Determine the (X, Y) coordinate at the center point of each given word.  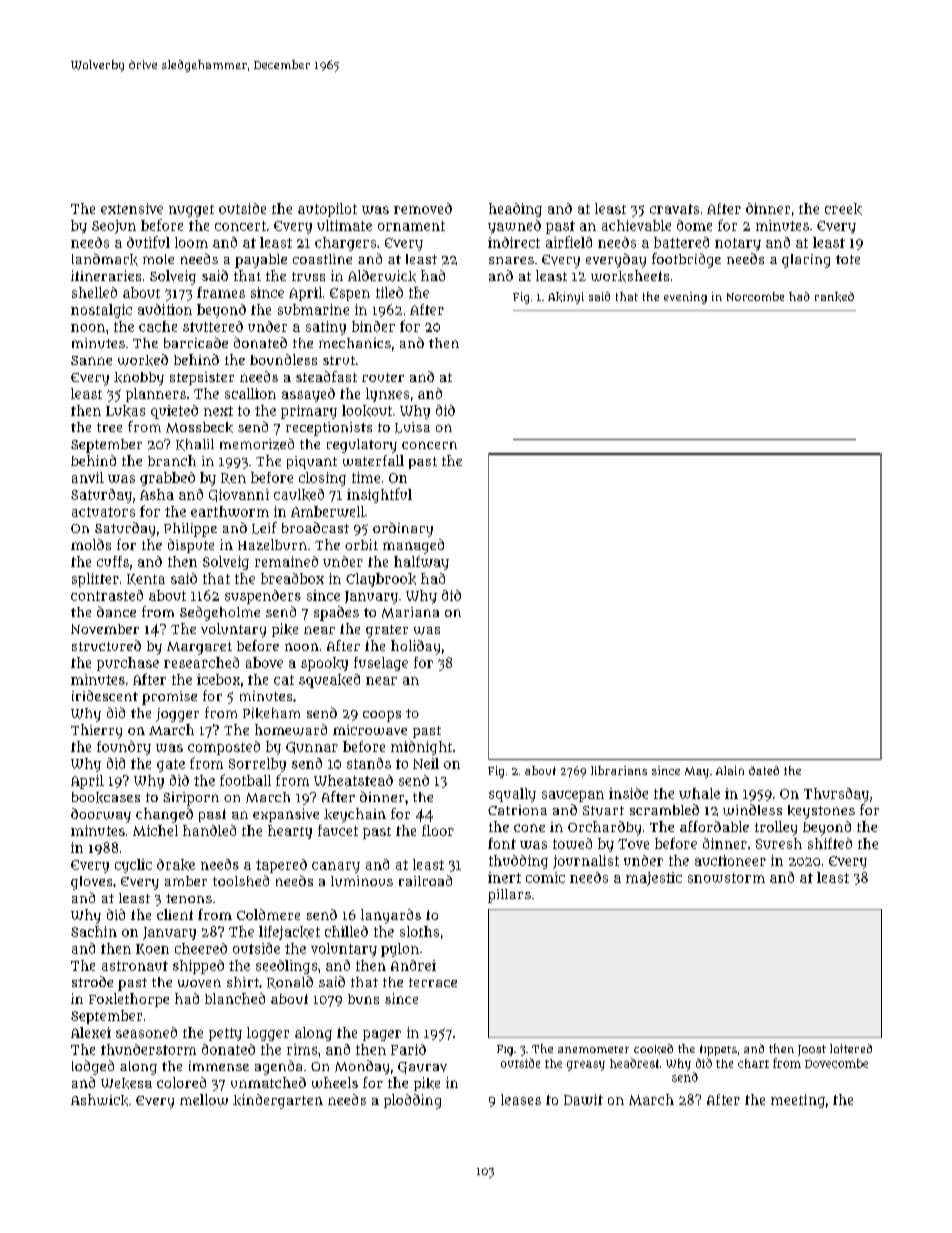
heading (515, 210)
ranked (834, 297)
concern (429, 445)
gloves (91, 883)
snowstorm (726, 878)
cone (529, 828)
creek (843, 209)
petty (225, 1034)
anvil (88, 477)
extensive (132, 208)
